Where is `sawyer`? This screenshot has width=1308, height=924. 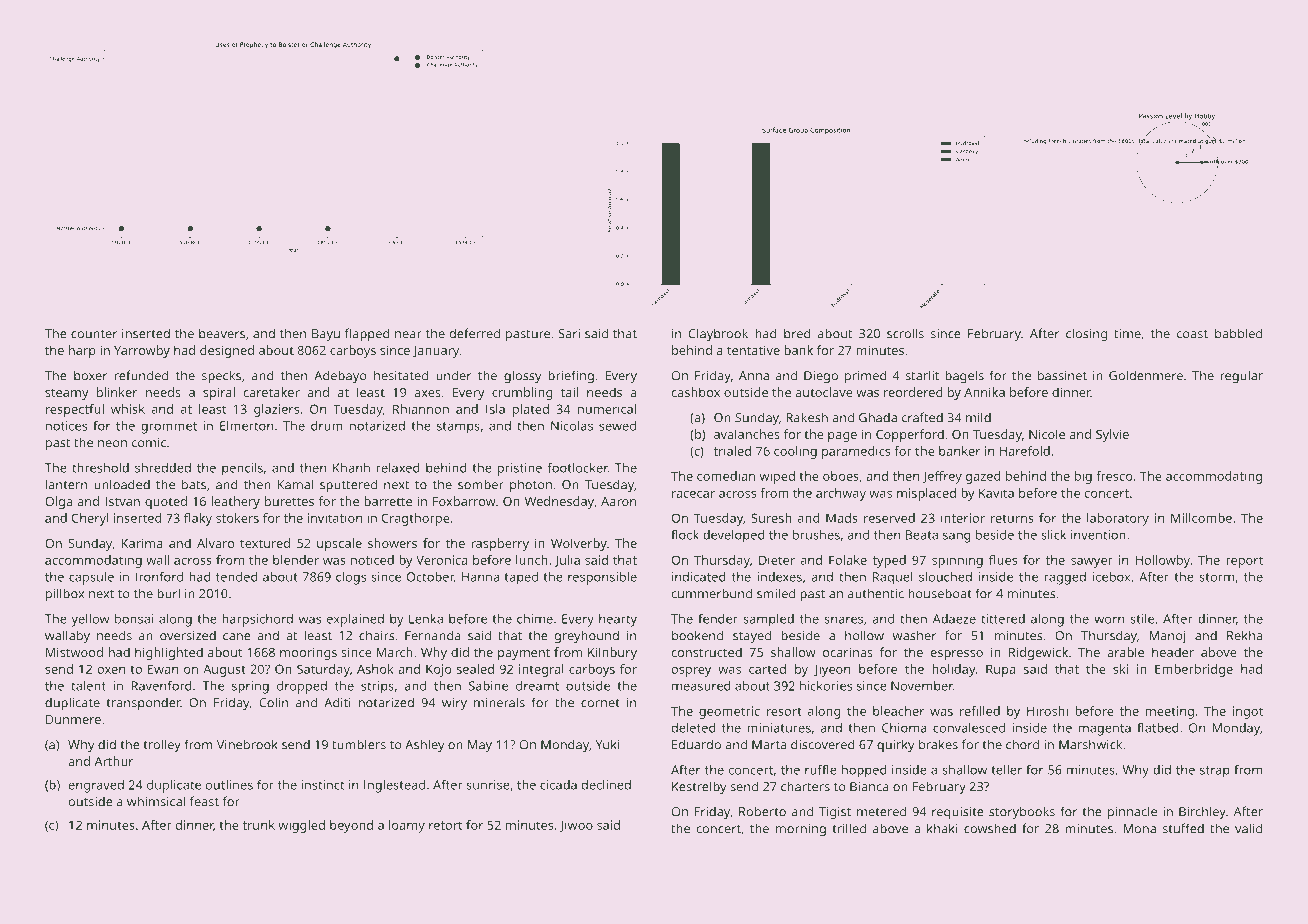
sawyer is located at coordinates (1092, 563).
